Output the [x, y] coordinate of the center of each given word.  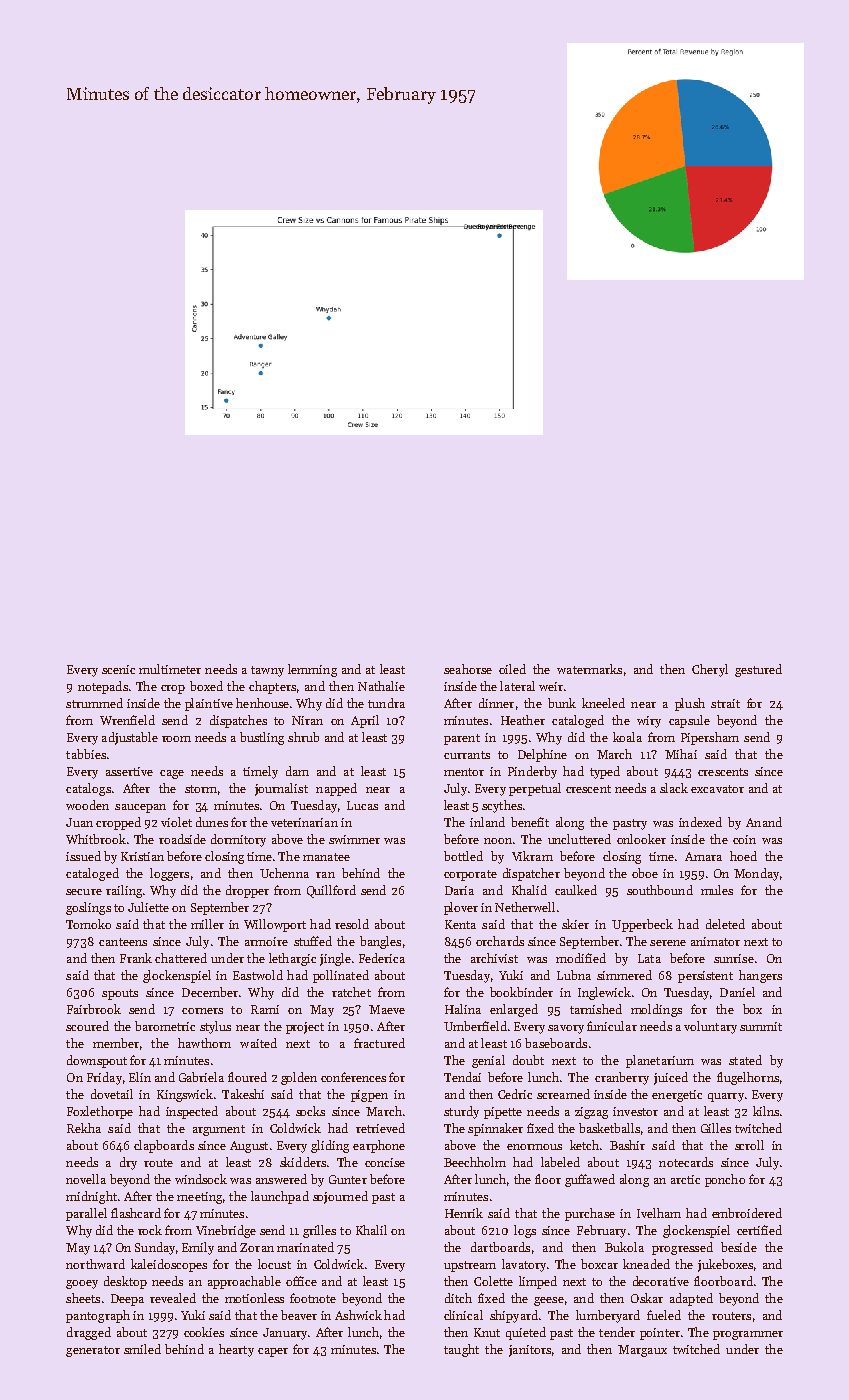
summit [761, 1026]
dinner [496, 703]
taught [461, 1350]
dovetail [112, 1094]
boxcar [599, 1264]
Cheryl [710, 670]
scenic [118, 669]
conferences [353, 1077]
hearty [236, 1350]
